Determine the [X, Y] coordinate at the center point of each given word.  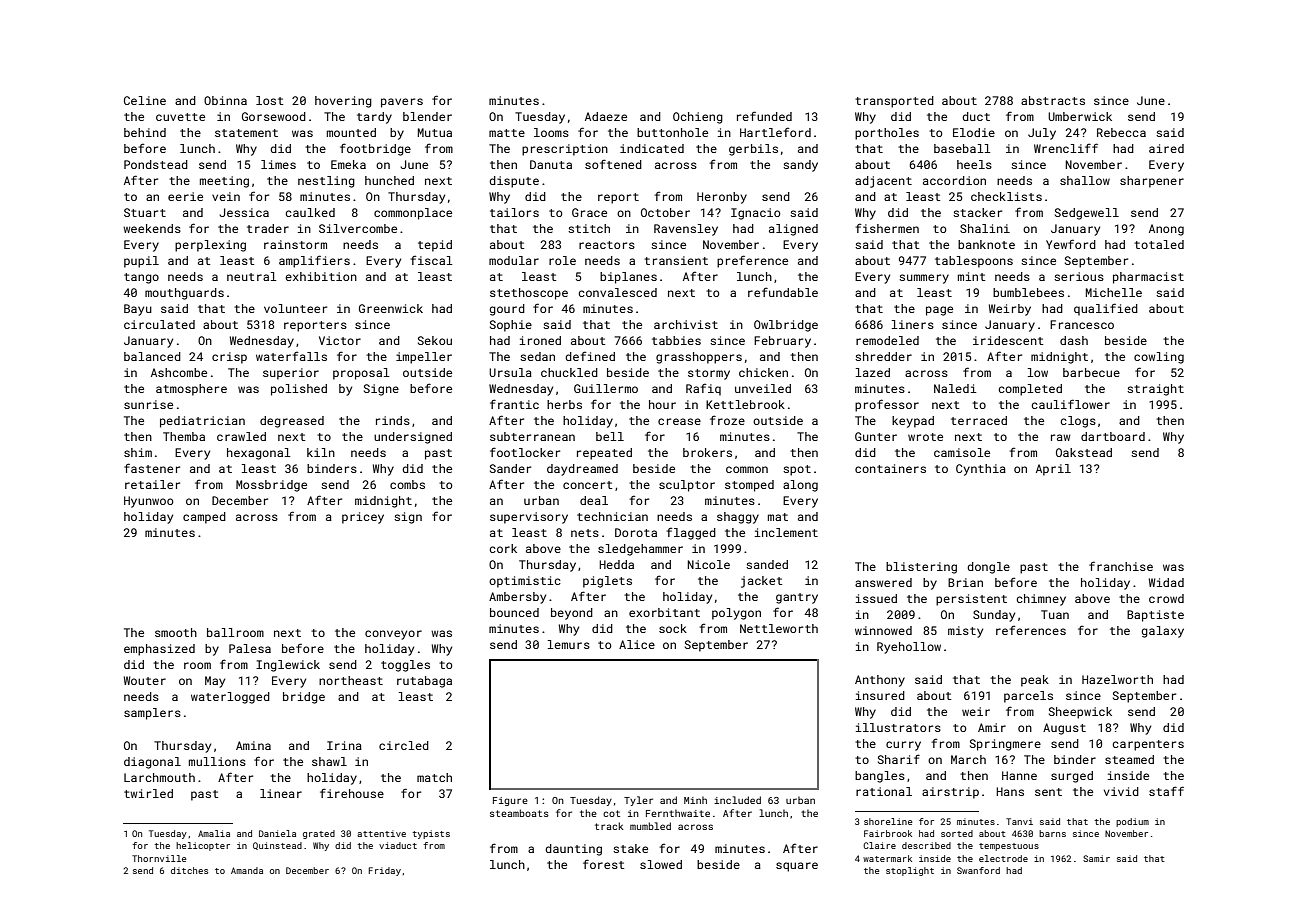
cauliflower [1071, 404]
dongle [988, 568]
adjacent [883, 182]
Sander [510, 468]
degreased [292, 422]
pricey [363, 518]
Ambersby [517, 598]
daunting [573, 850]
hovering [343, 102]
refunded [764, 116]
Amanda [247, 870]
